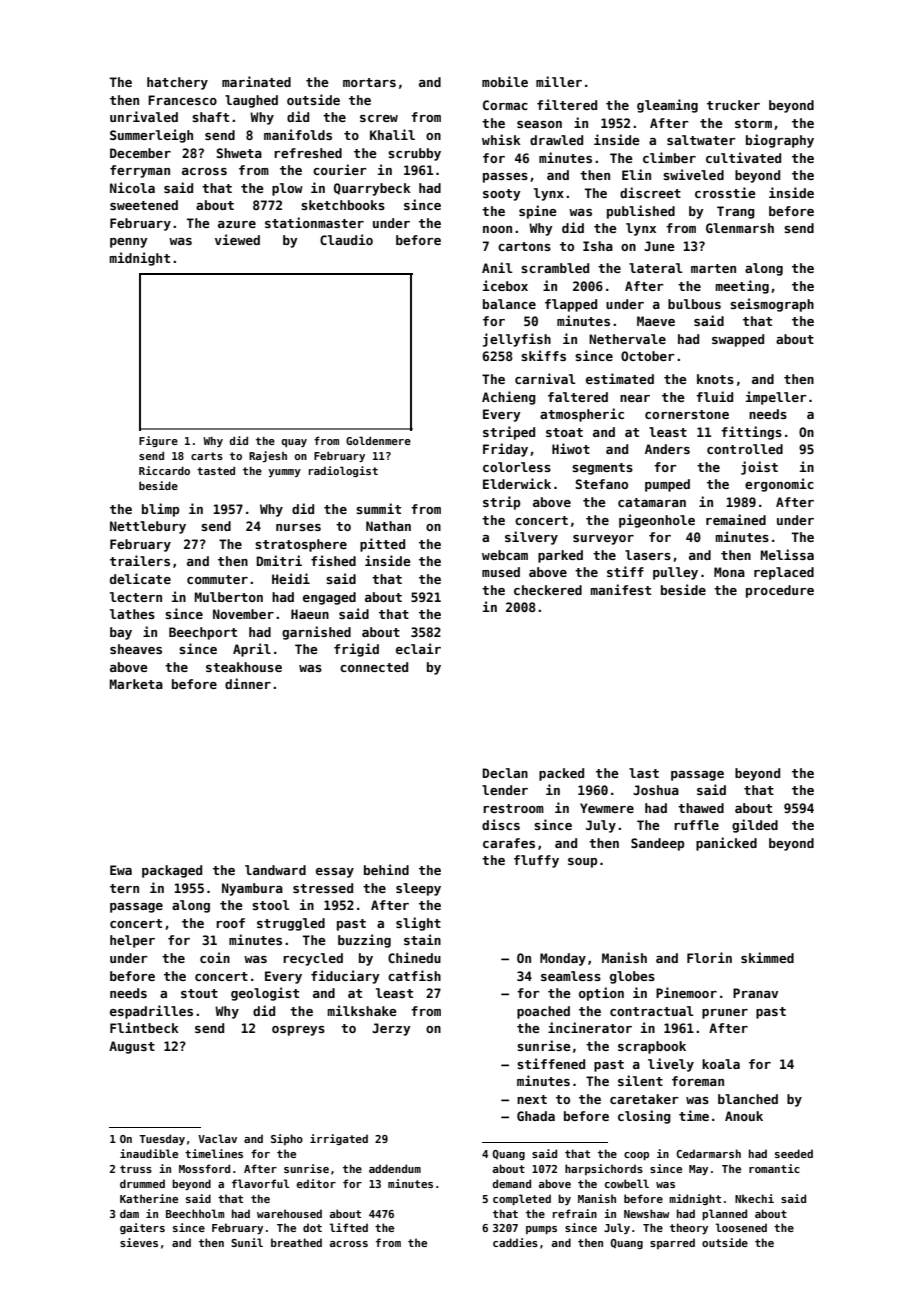 Image resolution: width=924 pixels, height=1308 pixels. I want to click on Ewa, so click(121, 870).
